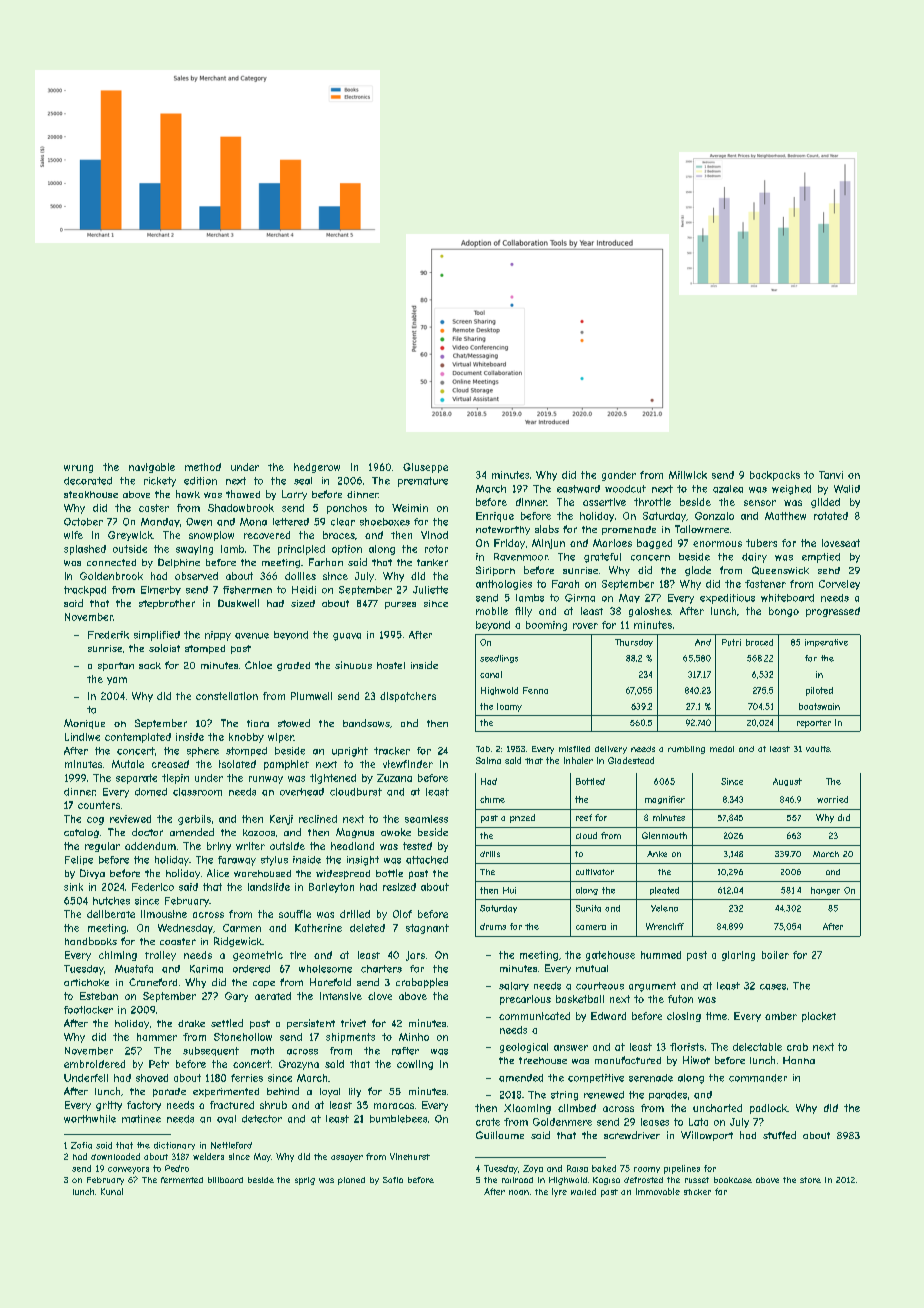  What do you see at coordinates (775, 955) in the image?
I see `boiler` at bounding box center [775, 955].
